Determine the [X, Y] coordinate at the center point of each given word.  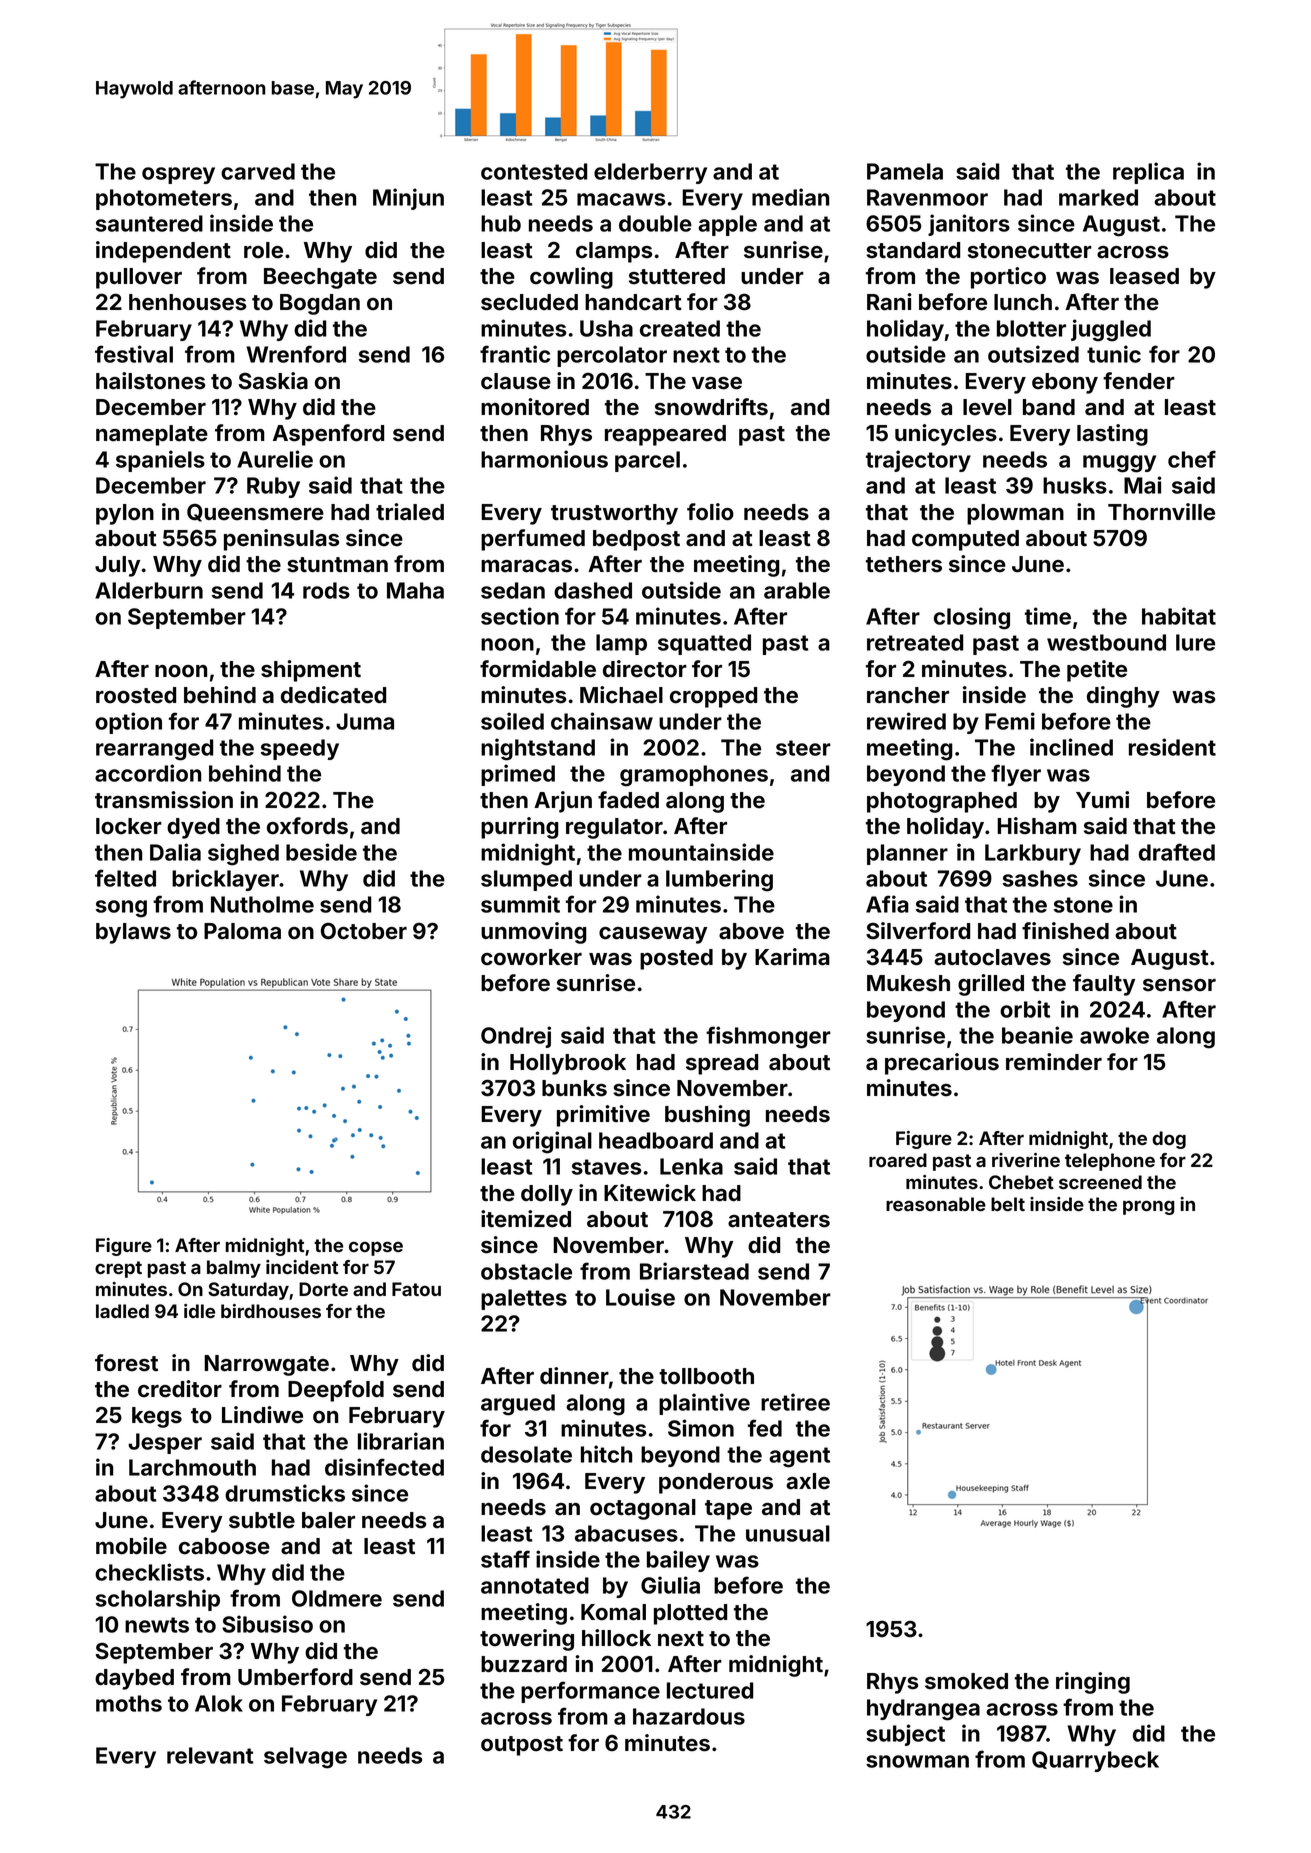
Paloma [242, 931]
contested [534, 171]
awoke [1114, 1035]
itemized [526, 1219]
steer [803, 748]
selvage [305, 1758]
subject [905, 1735]
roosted [136, 695]
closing [972, 618]
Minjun [408, 199]
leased [1144, 276]
